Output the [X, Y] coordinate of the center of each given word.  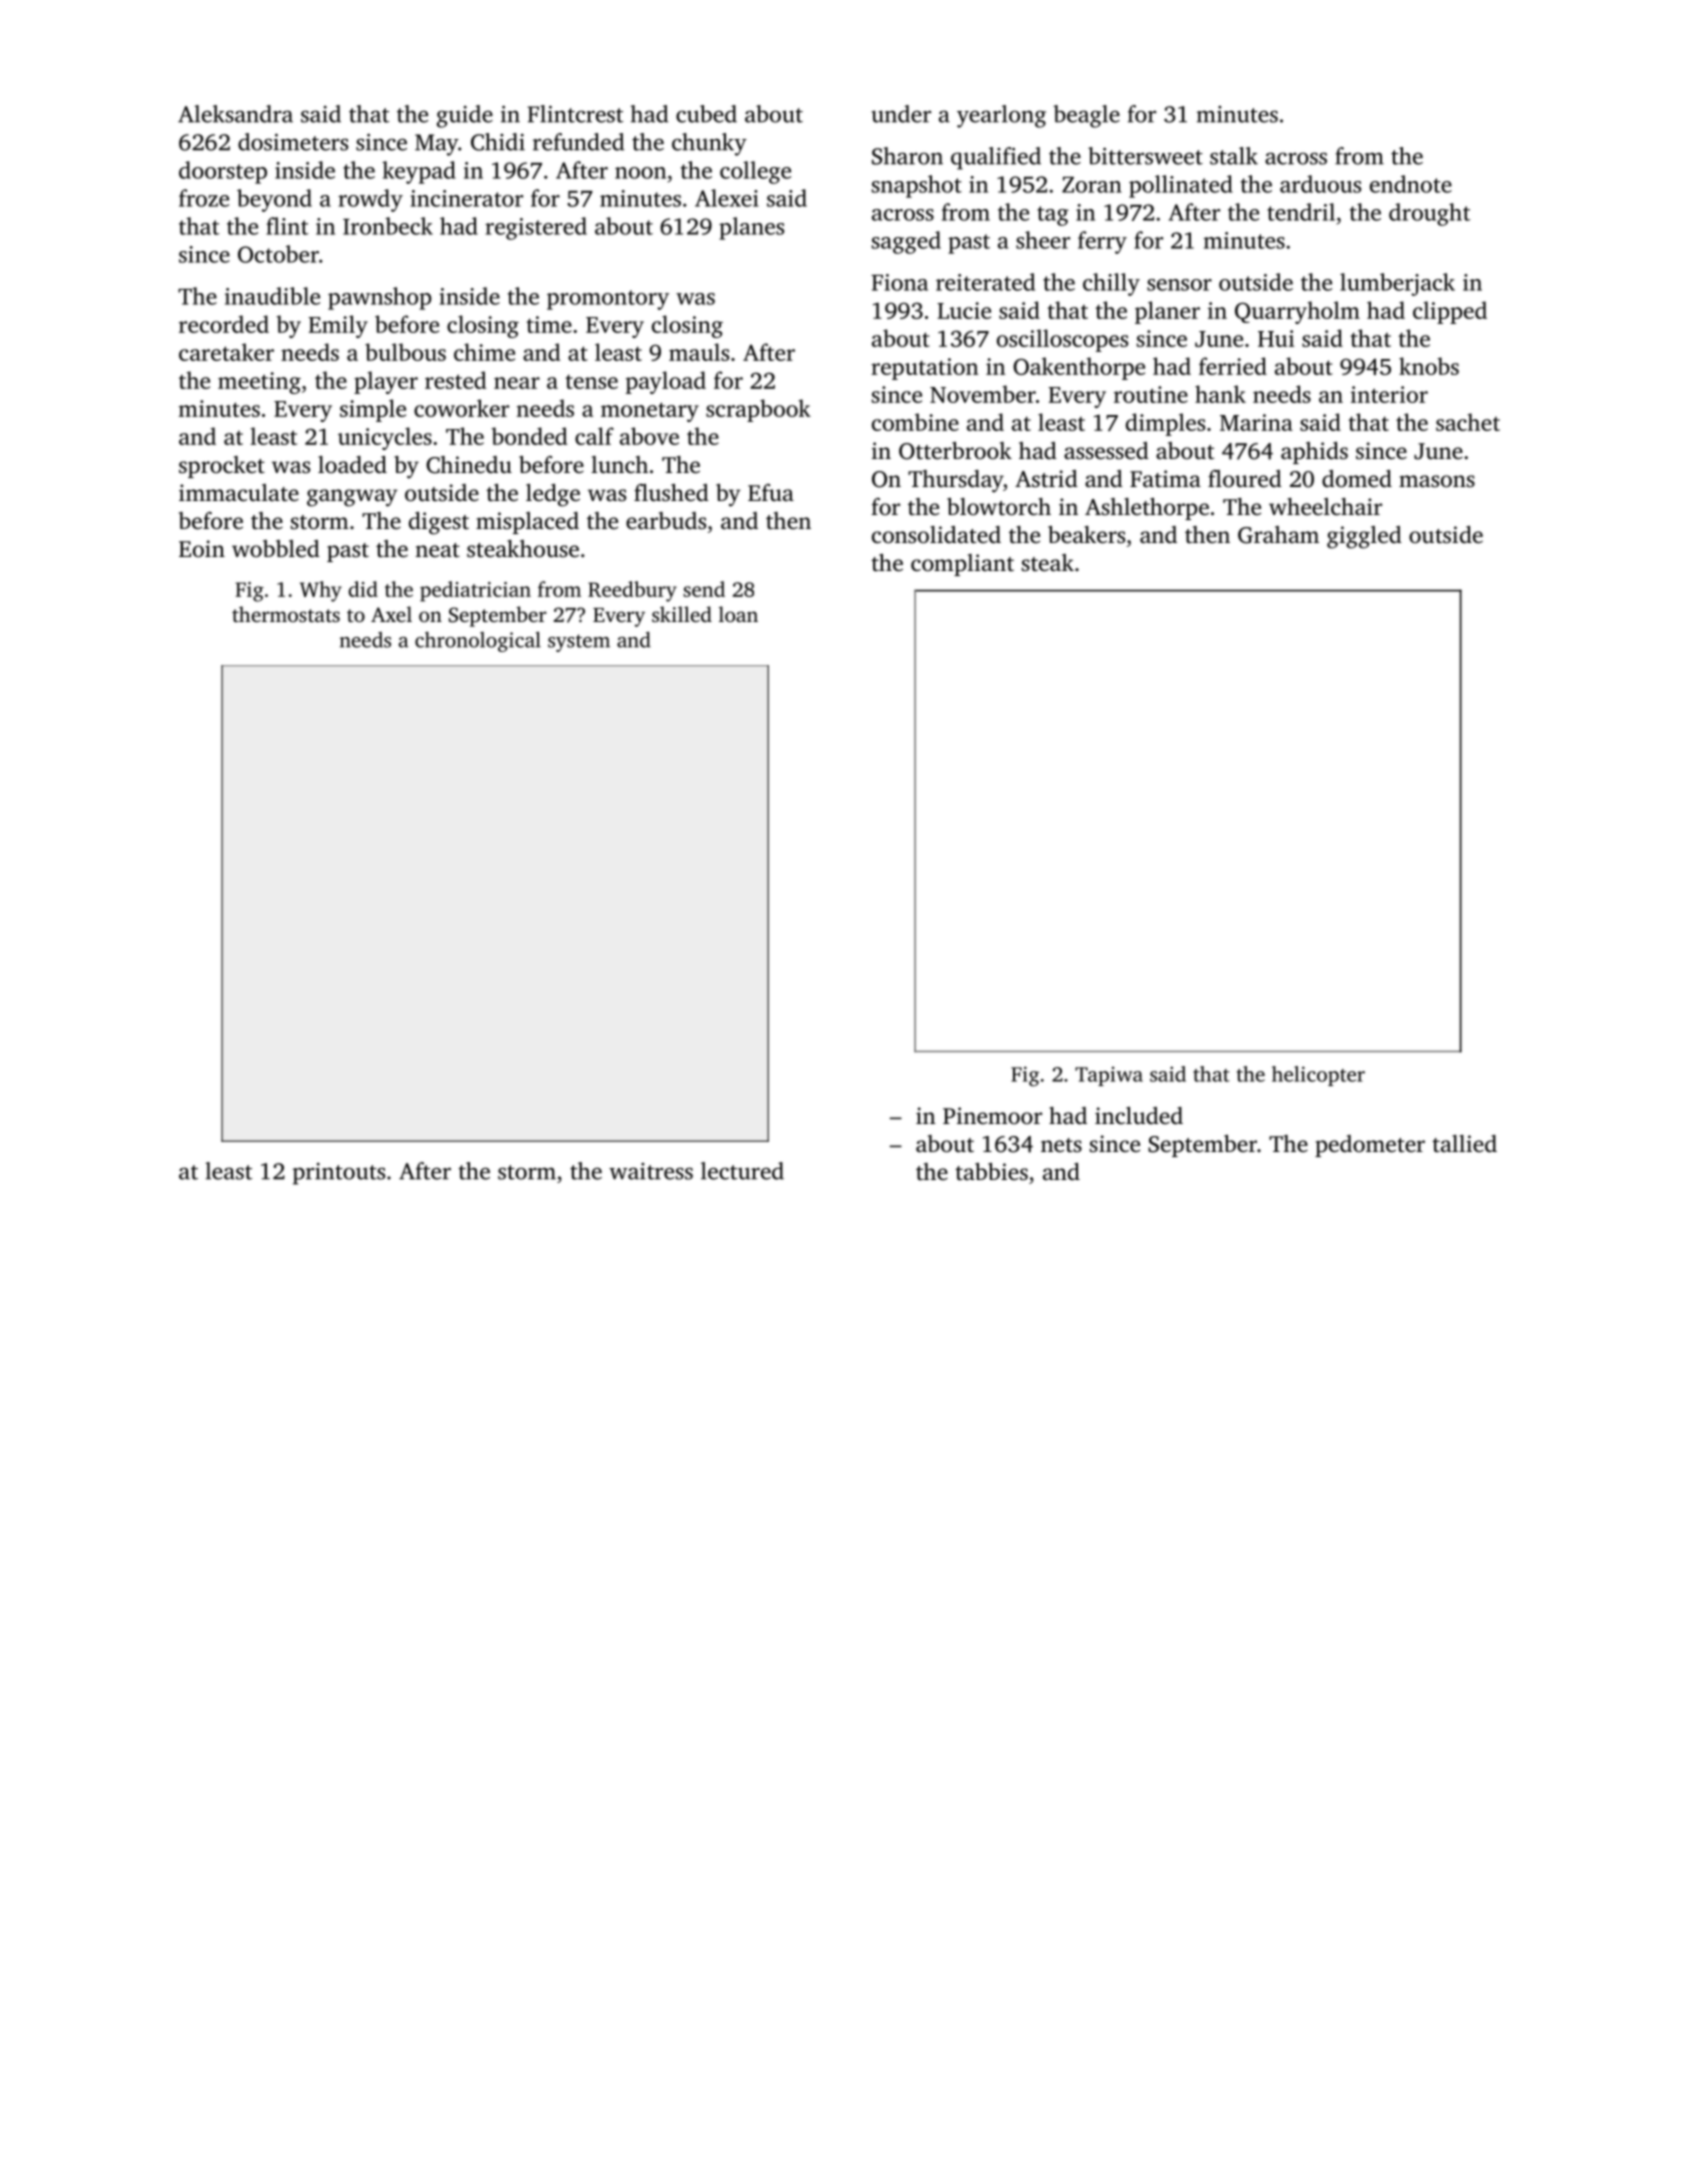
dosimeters [293, 142]
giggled [1364, 537]
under [901, 114]
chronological [478, 642]
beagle [1086, 116]
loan [738, 614]
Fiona [899, 282]
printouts [339, 1174]
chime [484, 352]
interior [1389, 394]
